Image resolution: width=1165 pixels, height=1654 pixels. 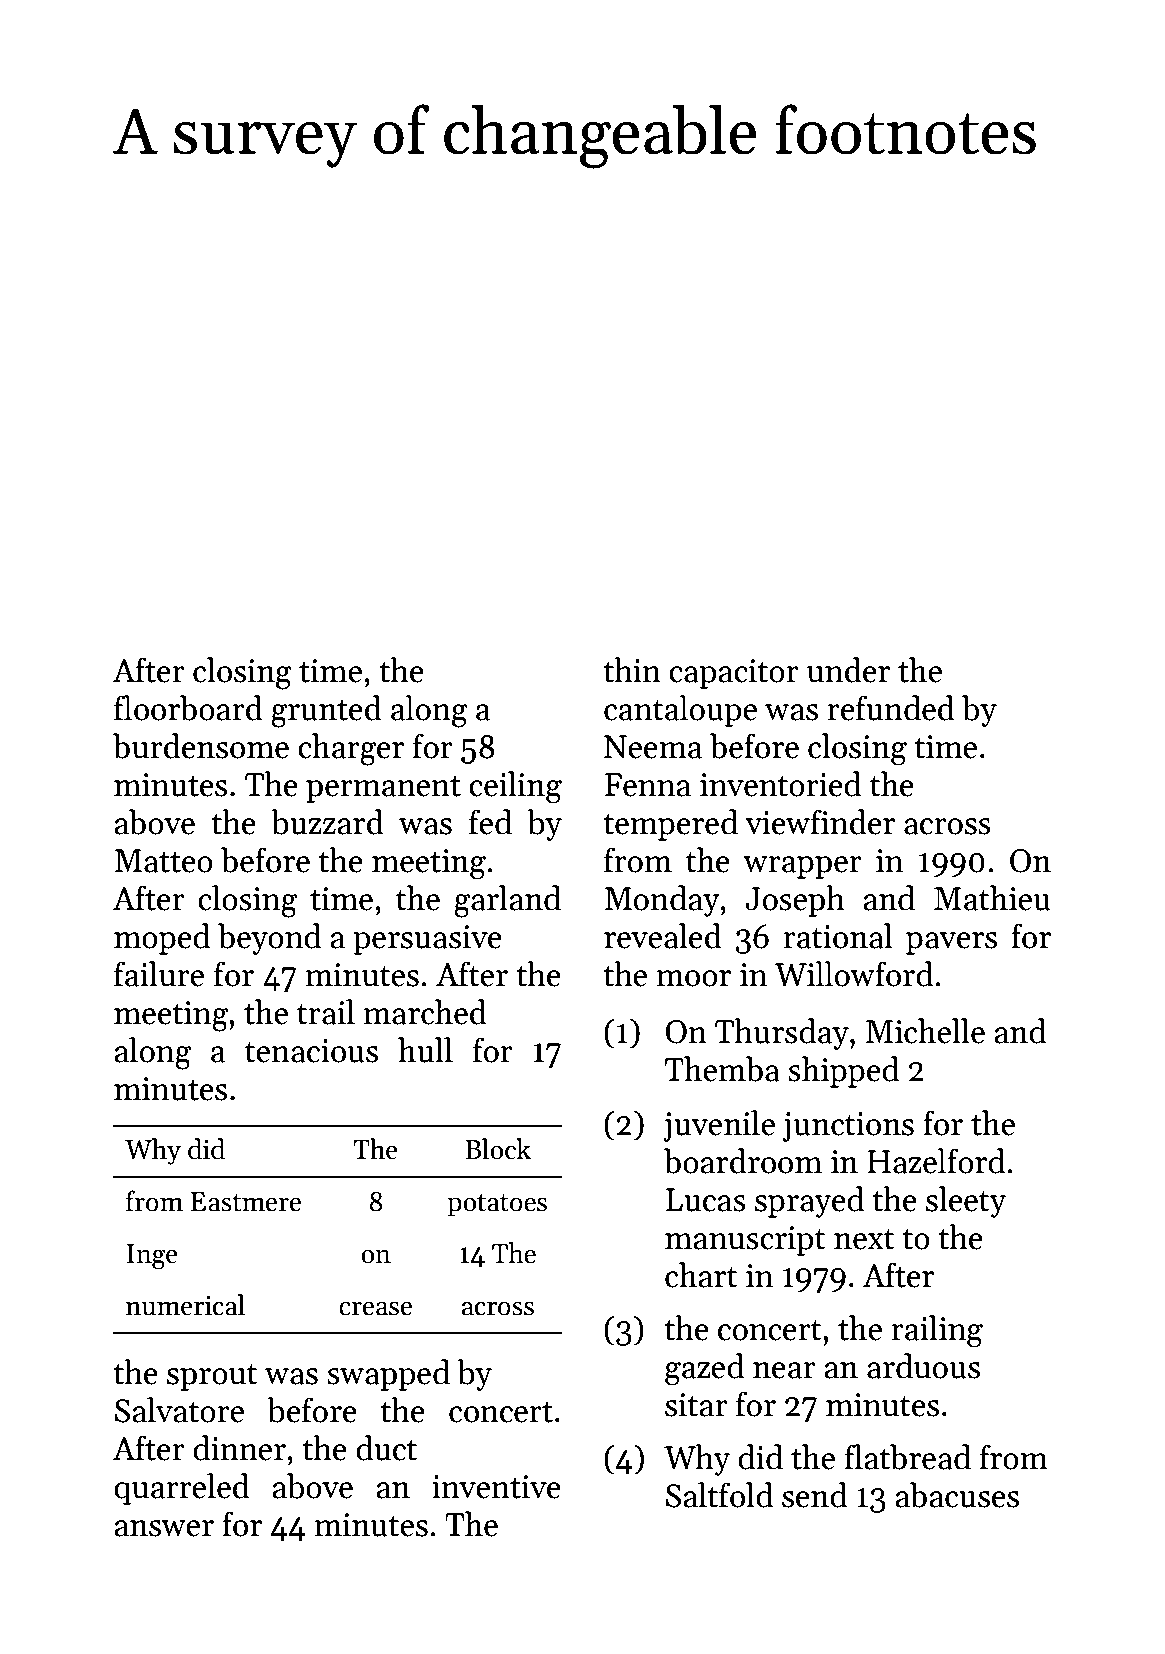 I want to click on inventive, so click(x=496, y=1487).
